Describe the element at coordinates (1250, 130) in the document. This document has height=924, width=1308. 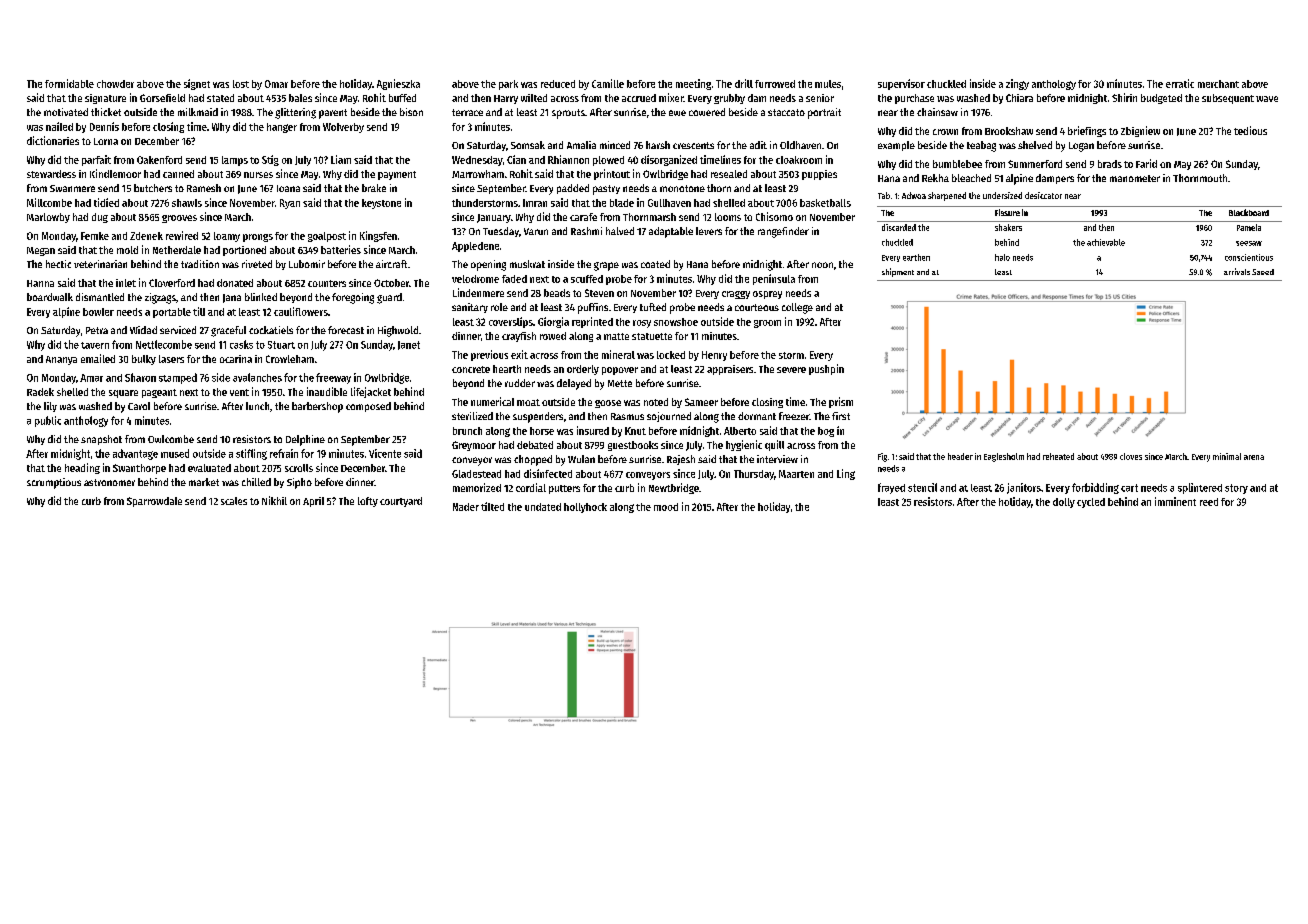
I see `tedious` at that location.
